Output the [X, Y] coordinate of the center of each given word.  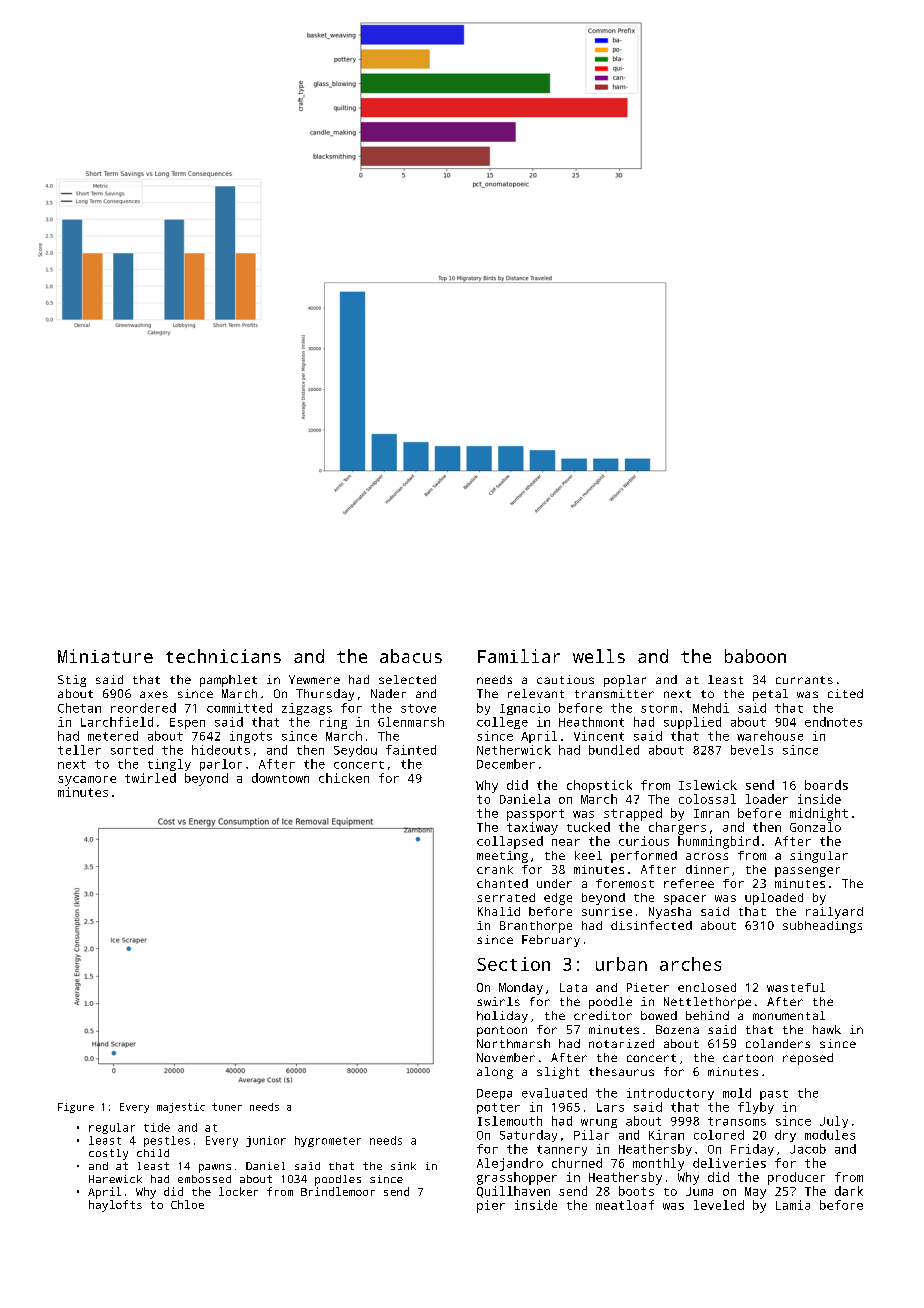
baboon [755, 656]
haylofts [115, 1206]
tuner [227, 1107]
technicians [223, 656]
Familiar [519, 656]
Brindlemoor [338, 1191]
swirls [498, 1001]
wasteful [796, 987]
